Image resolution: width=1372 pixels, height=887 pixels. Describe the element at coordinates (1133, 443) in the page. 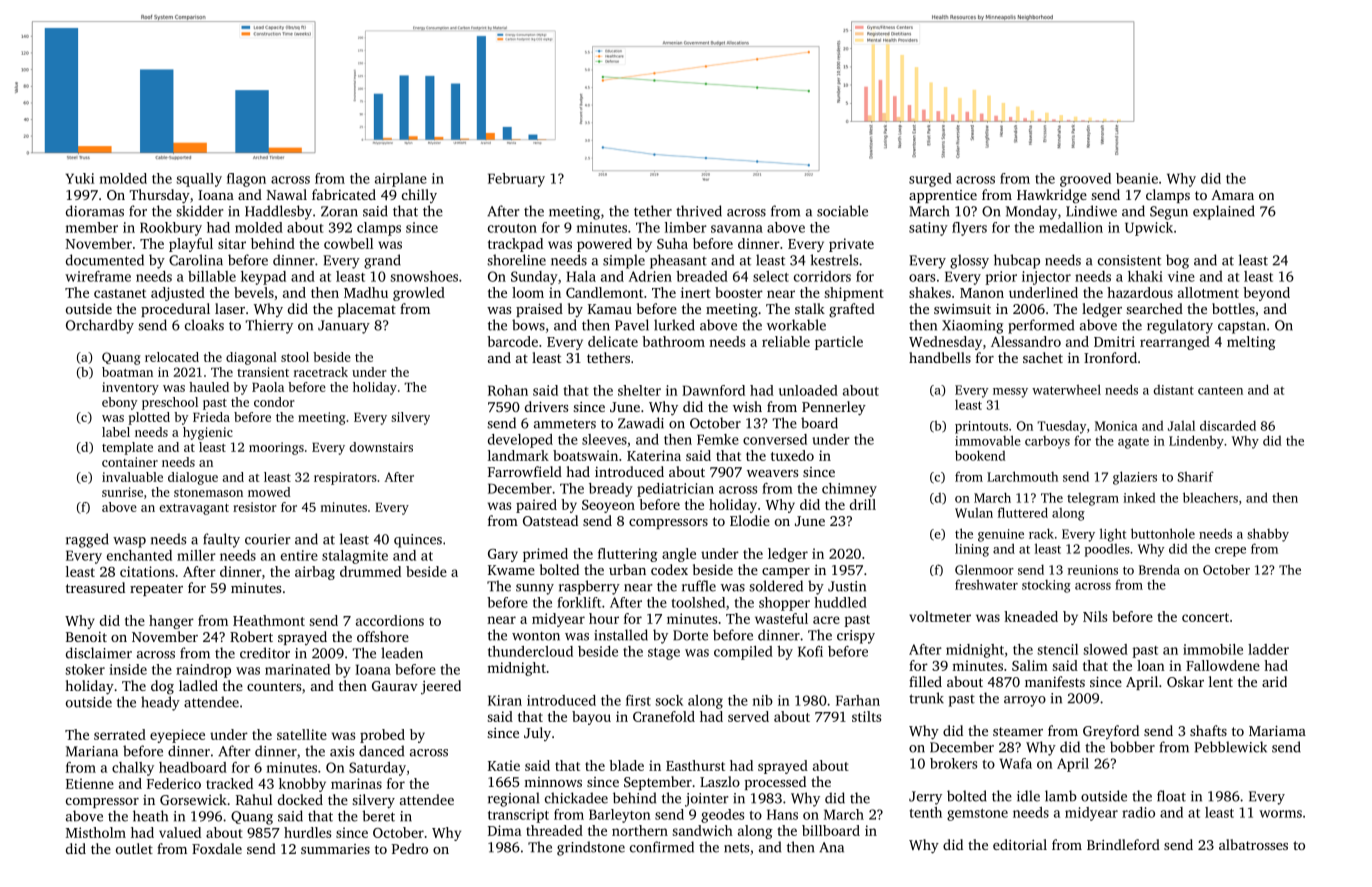

I see `agate` at that location.
